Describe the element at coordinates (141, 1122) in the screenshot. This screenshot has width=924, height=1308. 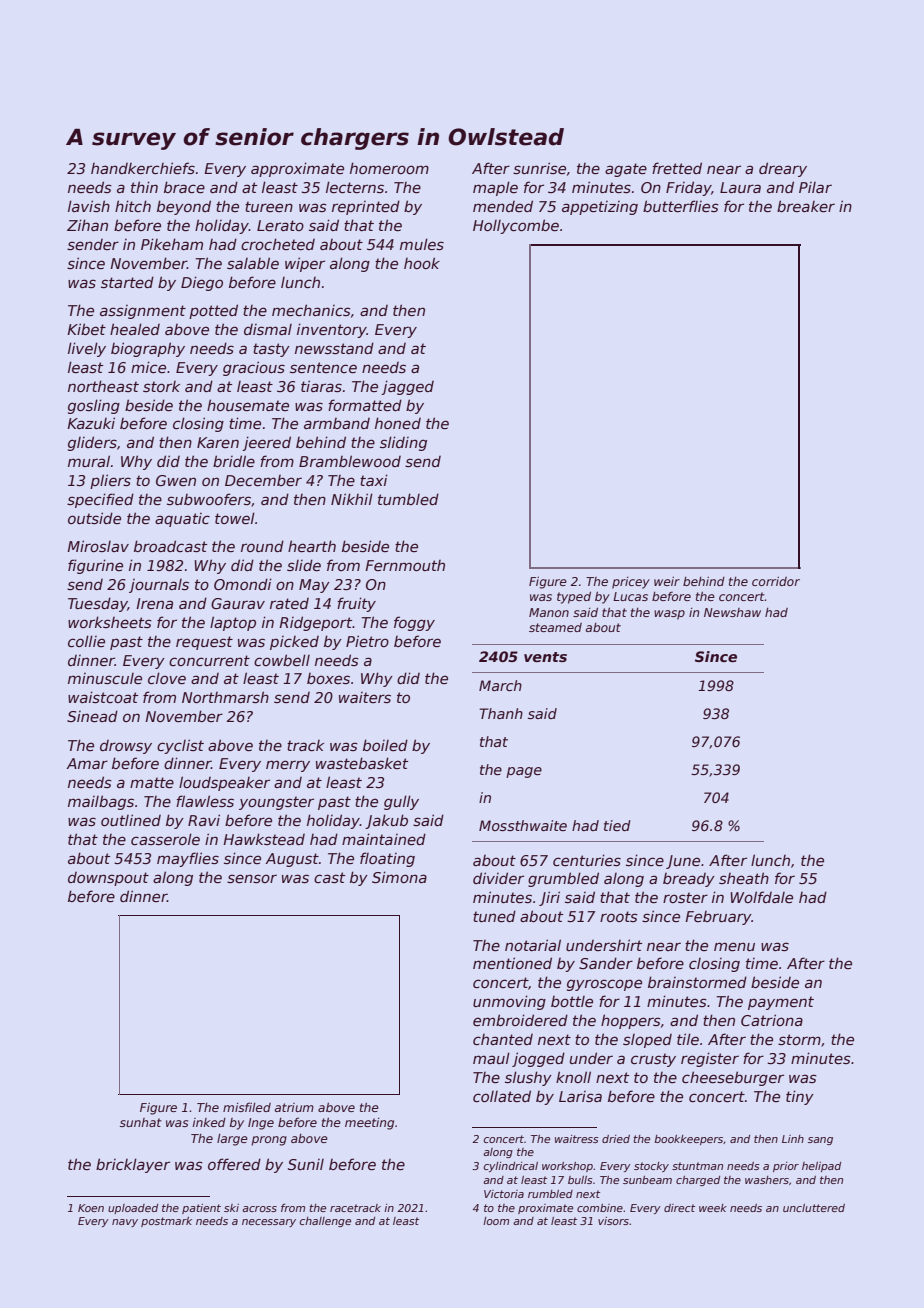
I see `sunhat` at that location.
